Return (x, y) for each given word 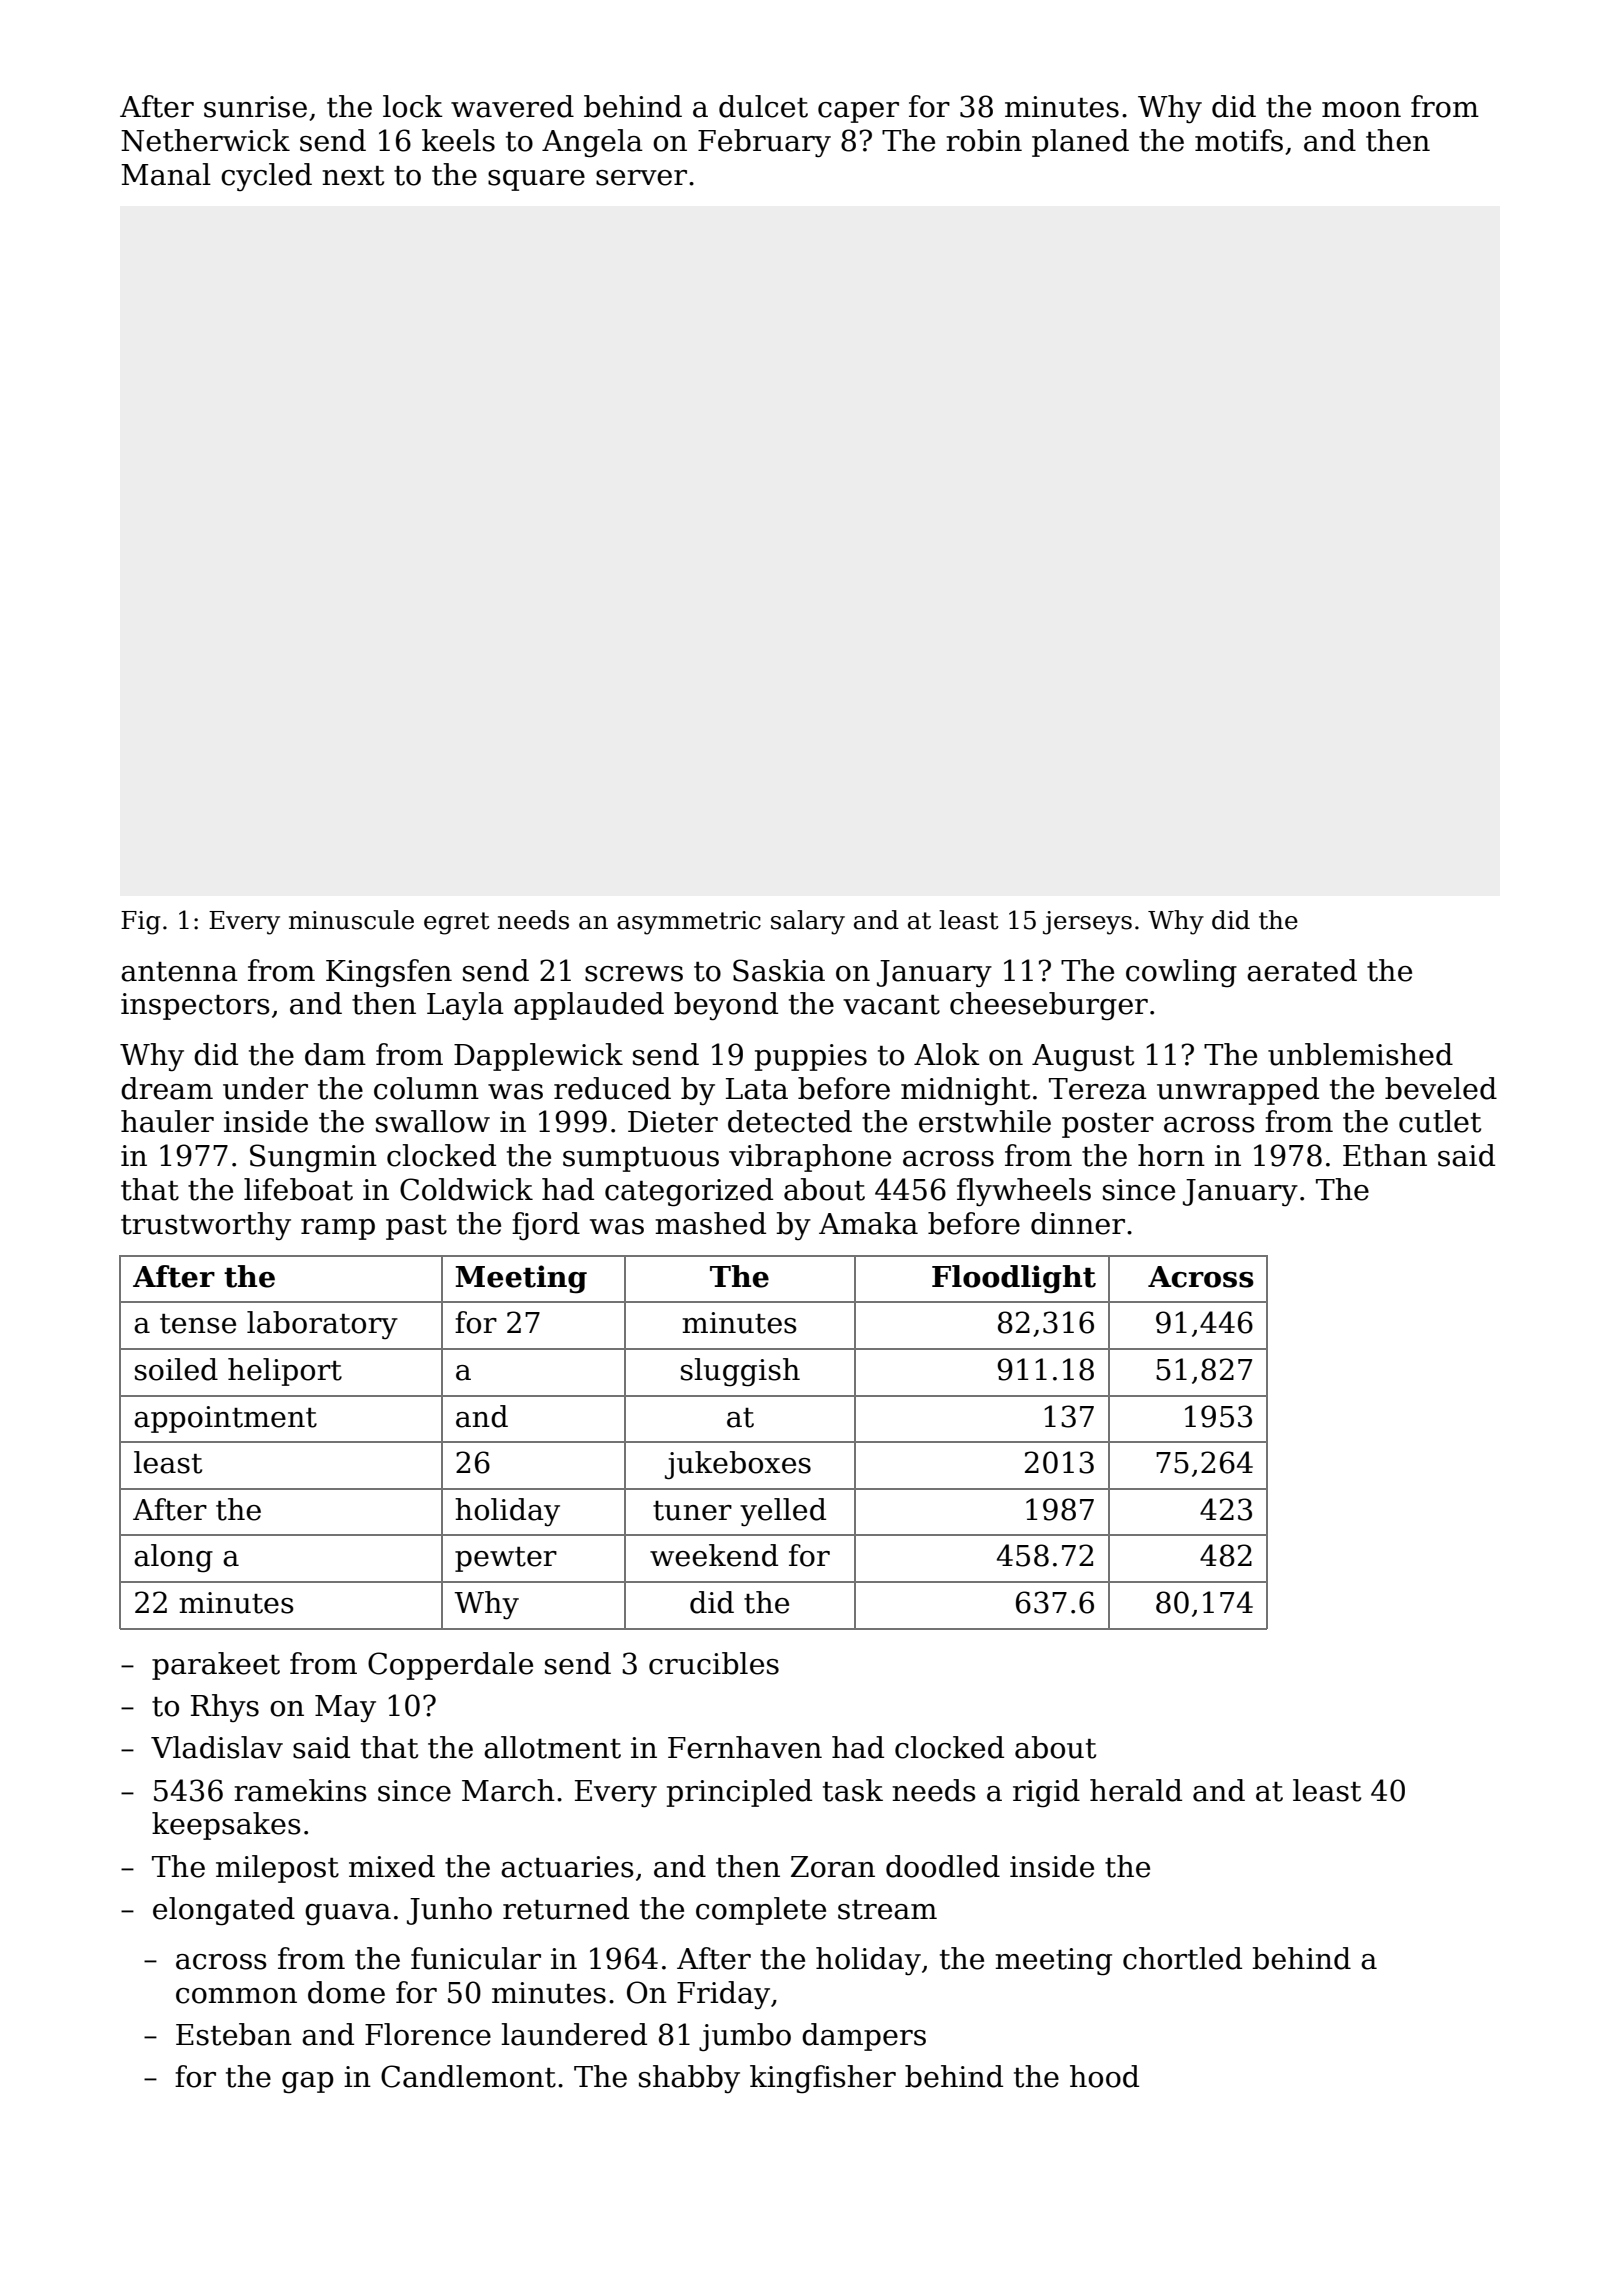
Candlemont (468, 2076)
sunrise (255, 107)
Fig (141, 923)
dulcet (763, 106)
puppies (811, 1057)
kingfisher (823, 2079)
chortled (1182, 1958)
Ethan (1385, 1155)
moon (1361, 110)
